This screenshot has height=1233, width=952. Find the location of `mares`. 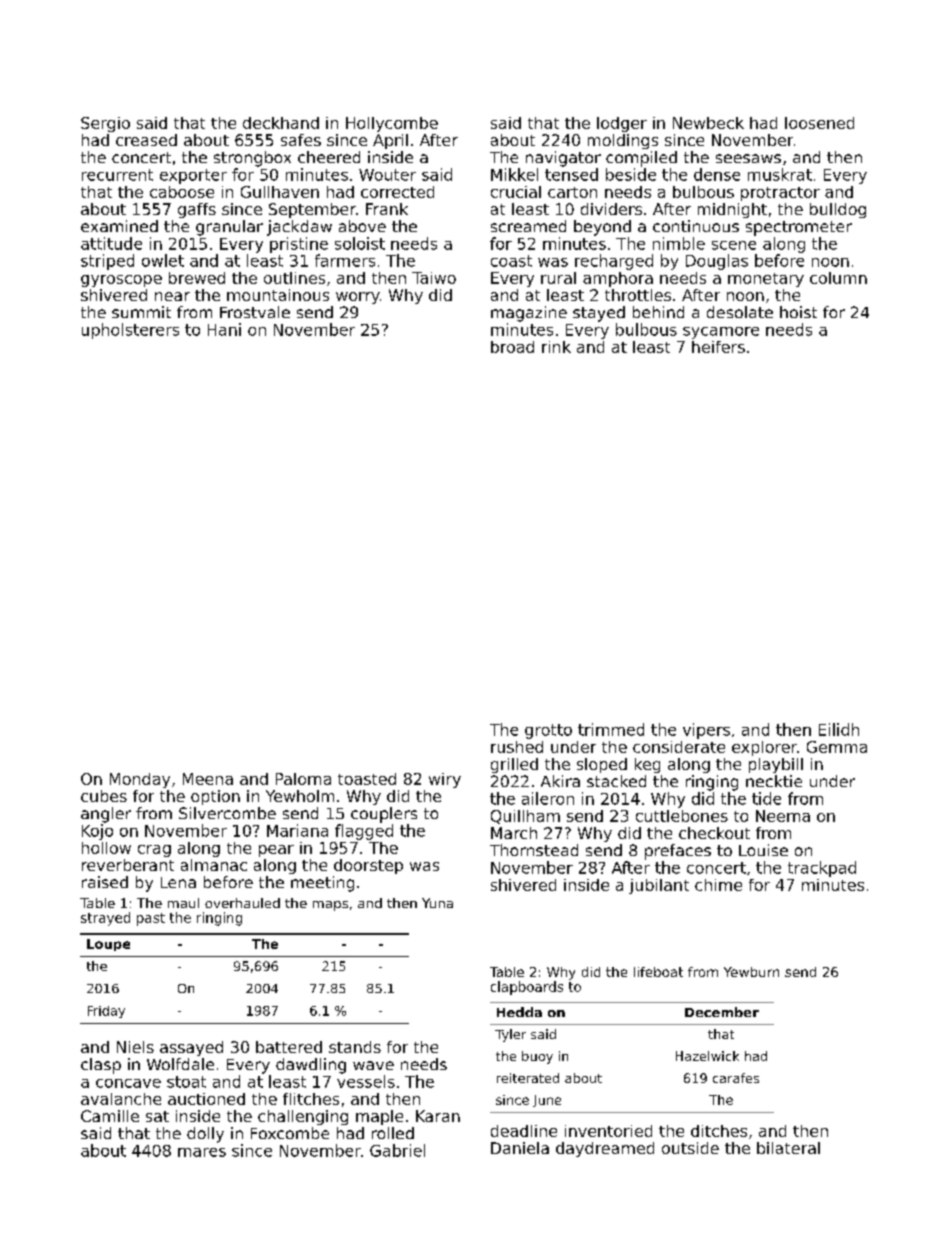

mares is located at coordinates (202, 1152).
